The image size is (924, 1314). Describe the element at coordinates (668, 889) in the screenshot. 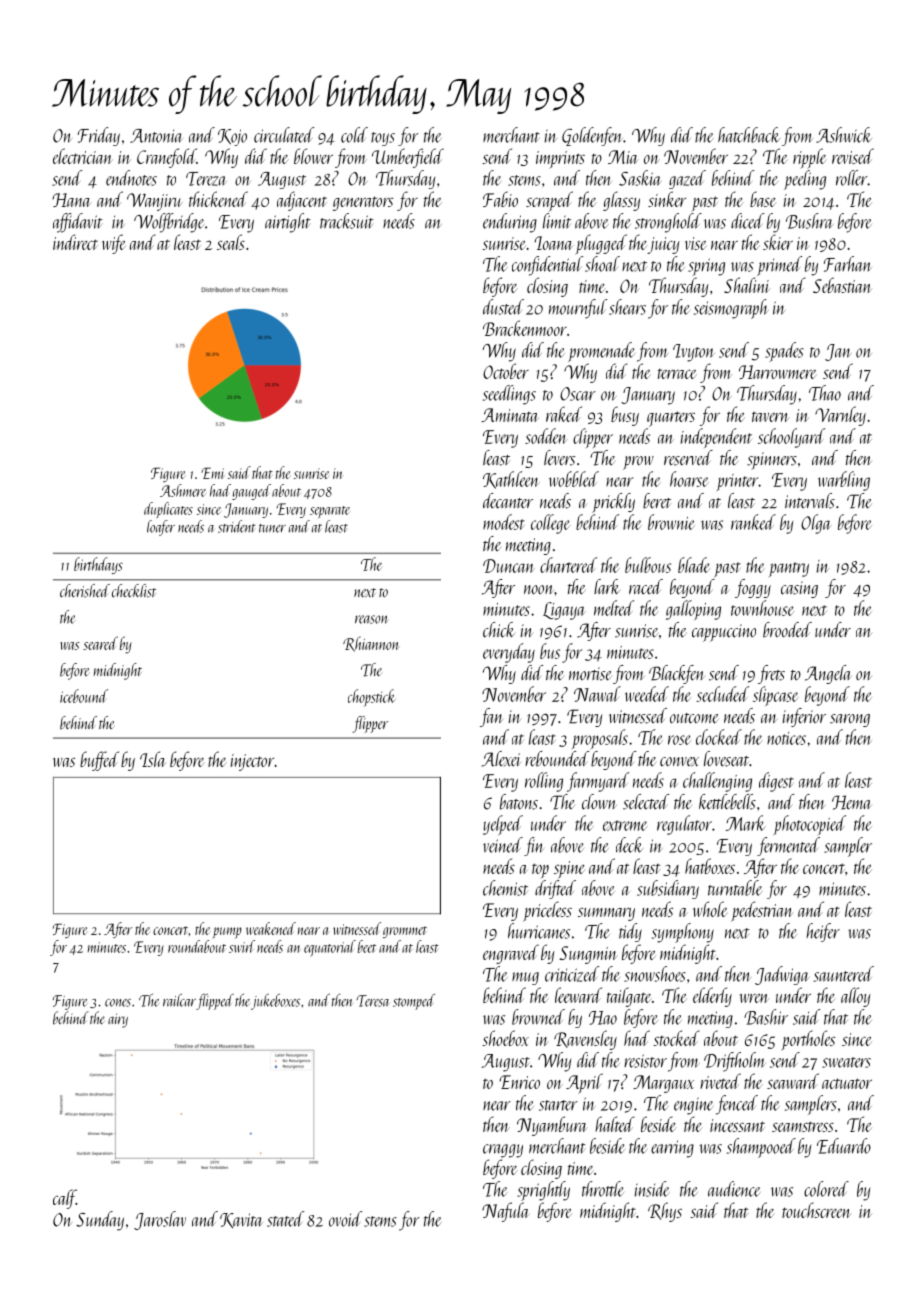

I see `subsidiary` at that location.
